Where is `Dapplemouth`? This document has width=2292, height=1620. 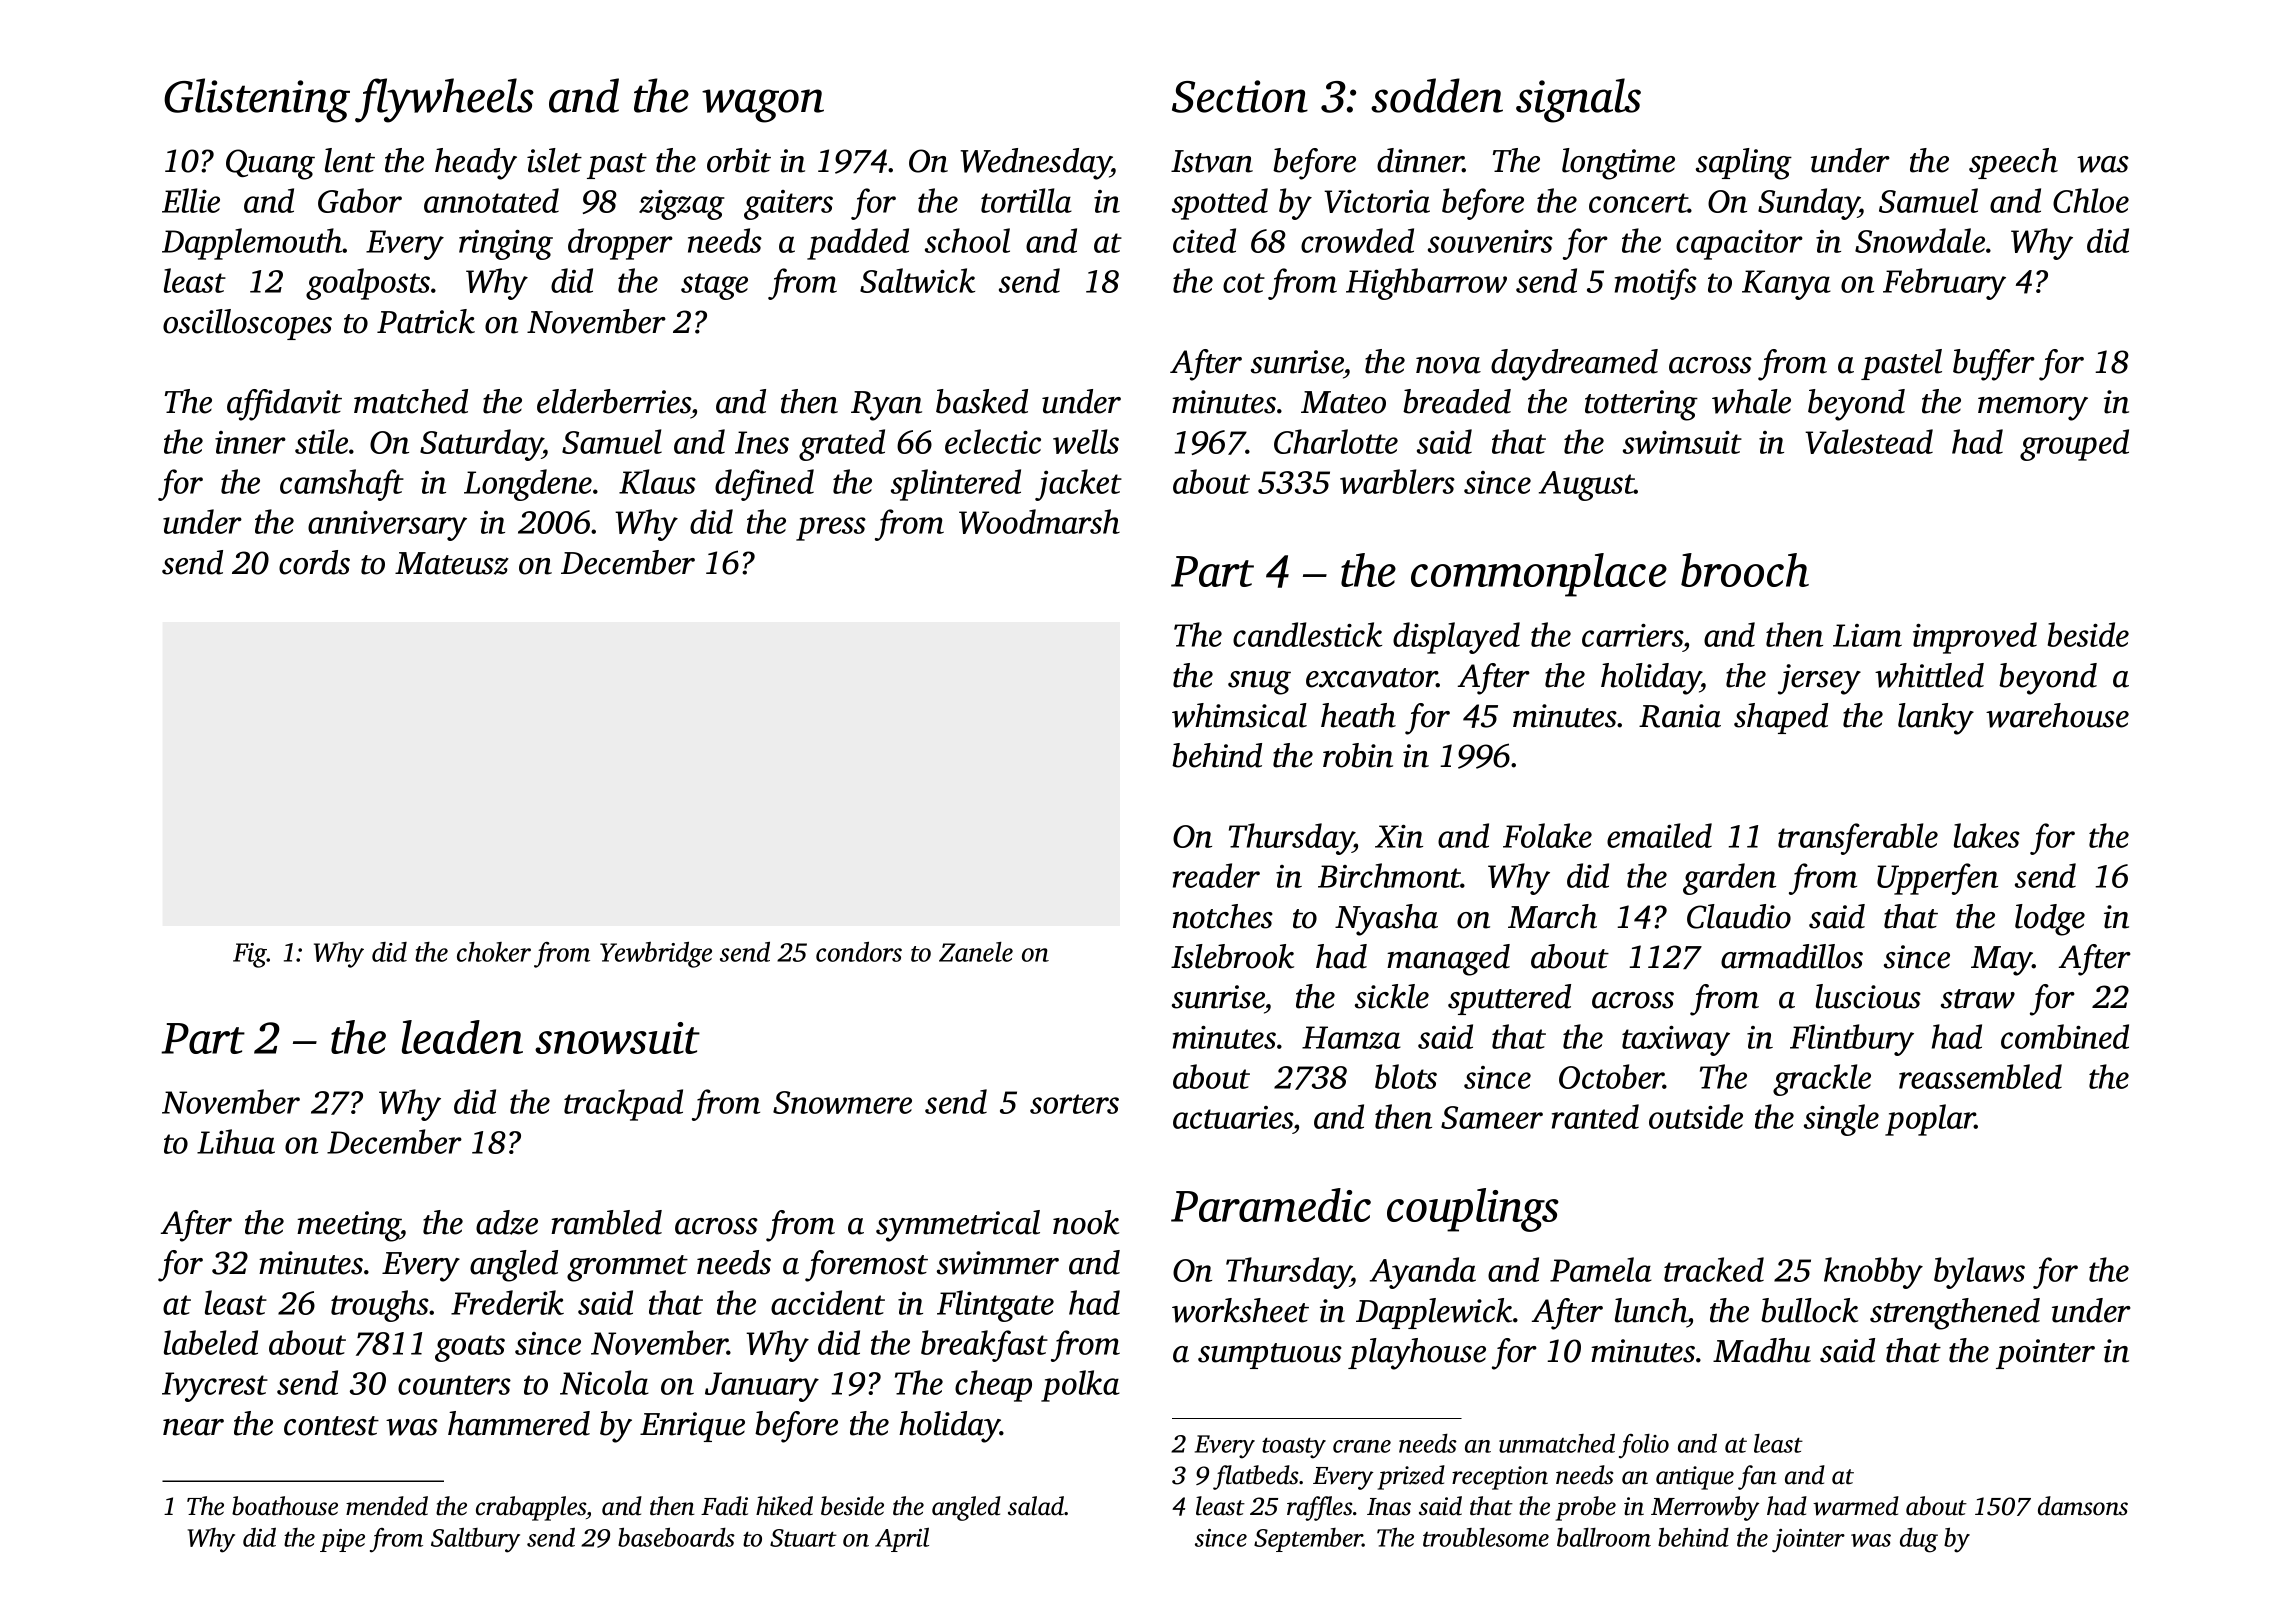
Dapplemouth is located at coordinates (252, 244).
